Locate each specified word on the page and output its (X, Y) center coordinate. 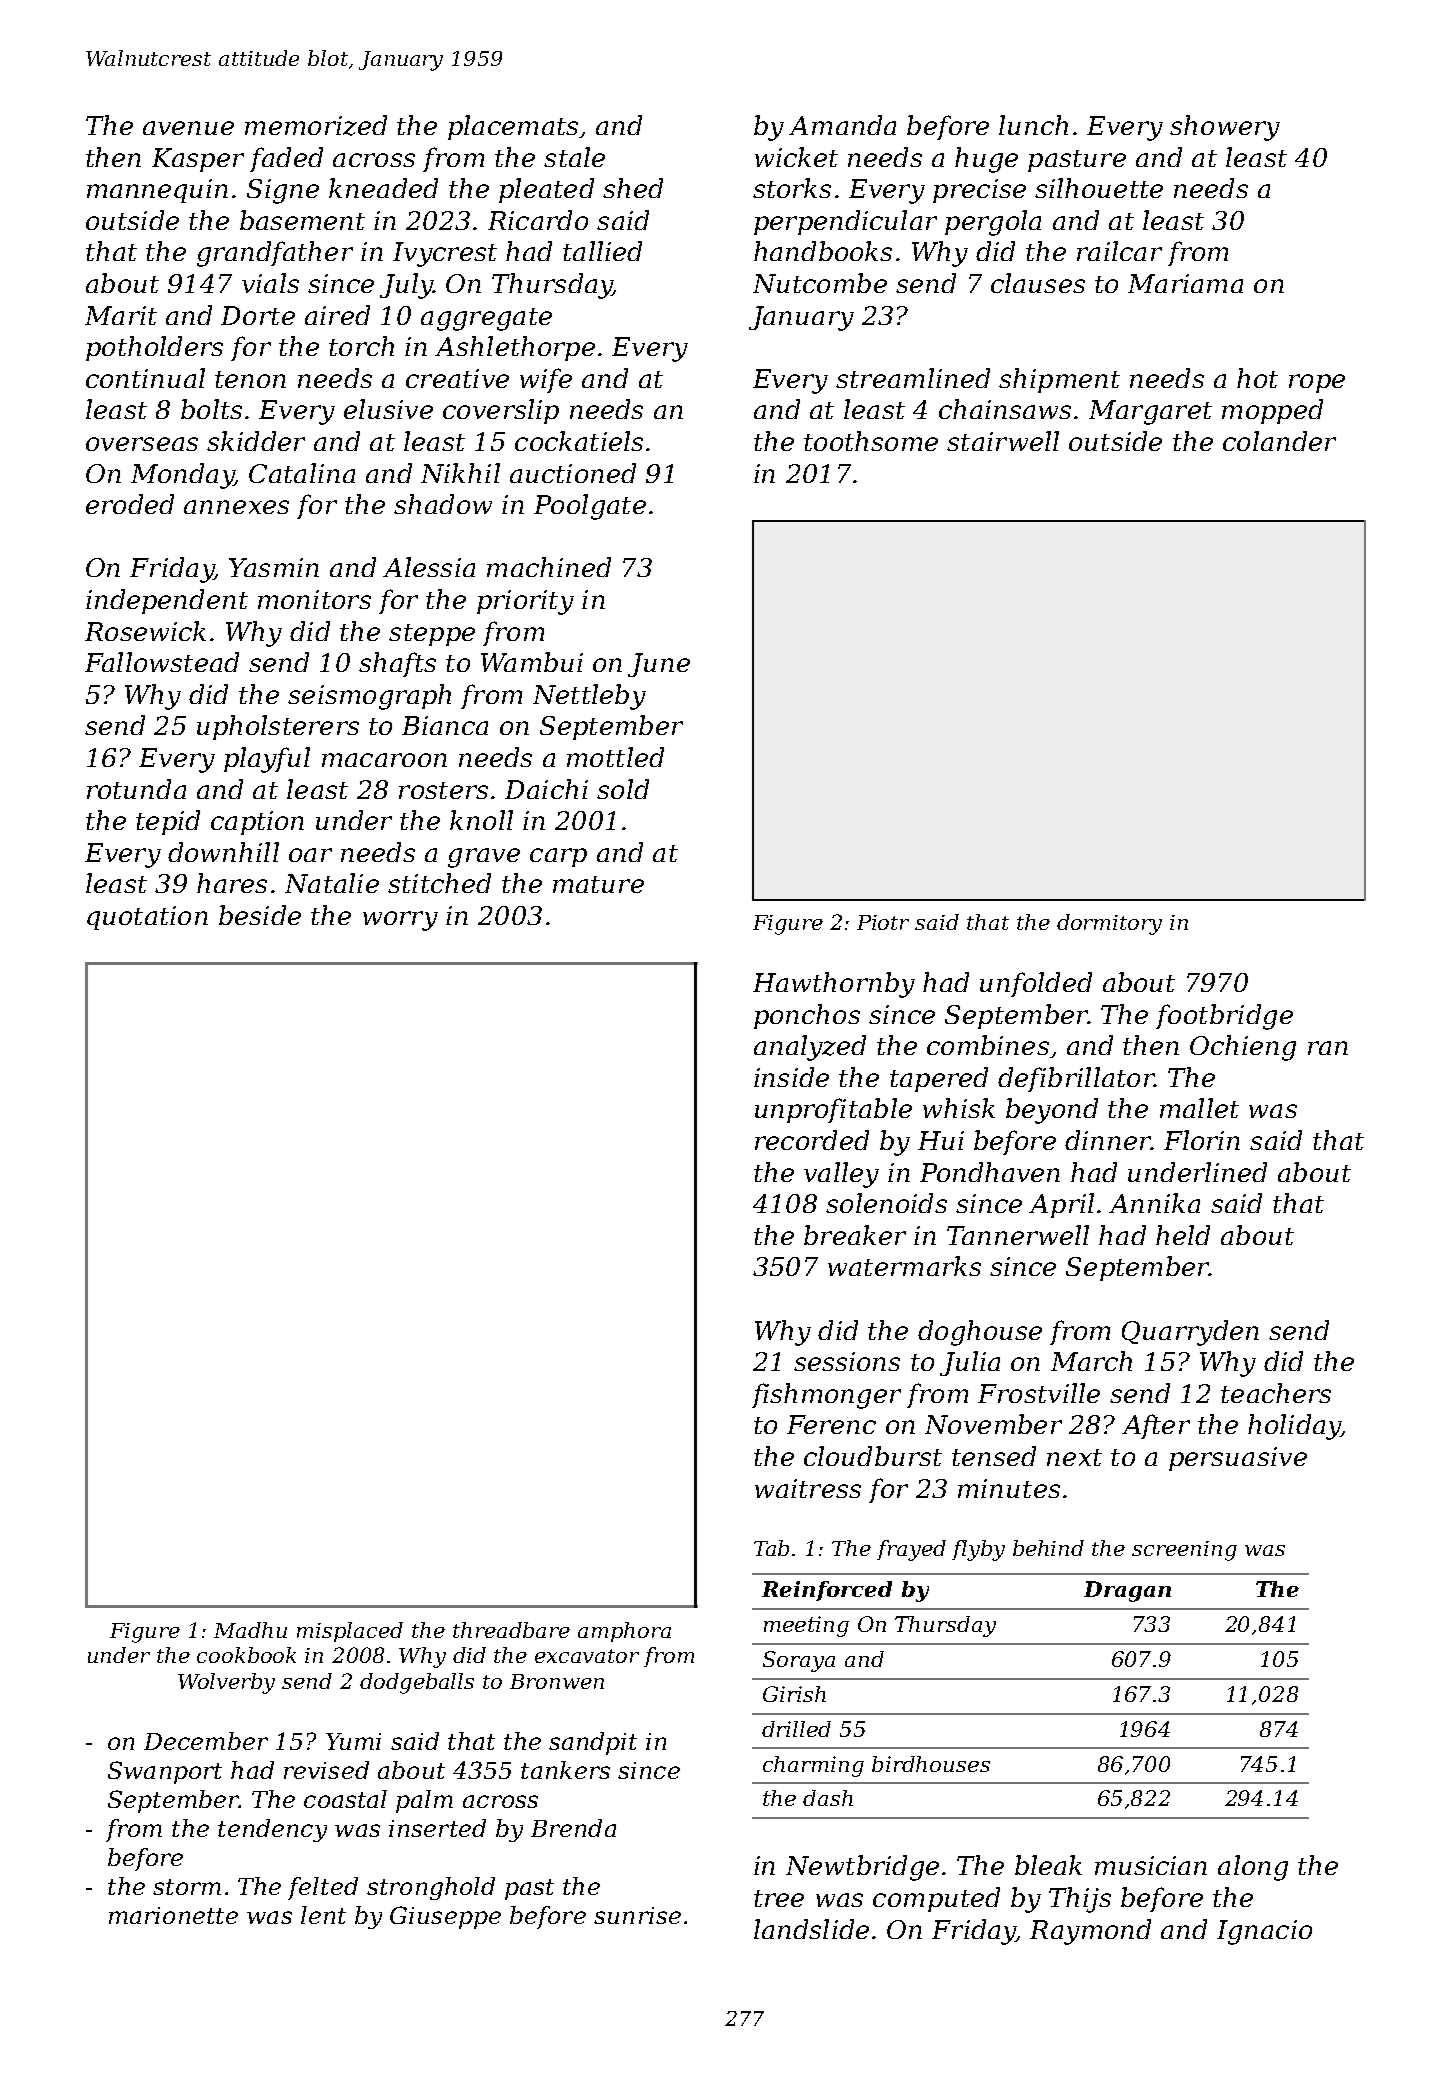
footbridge (1224, 1017)
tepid (168, 822)
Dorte (258, 315)
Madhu (250, 1630)
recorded (812, 1140)
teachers (1276, 1393)
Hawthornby (834, 985)
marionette (173, 1915)
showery (1225, 128)
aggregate (486, 319)
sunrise (637, 1915)
